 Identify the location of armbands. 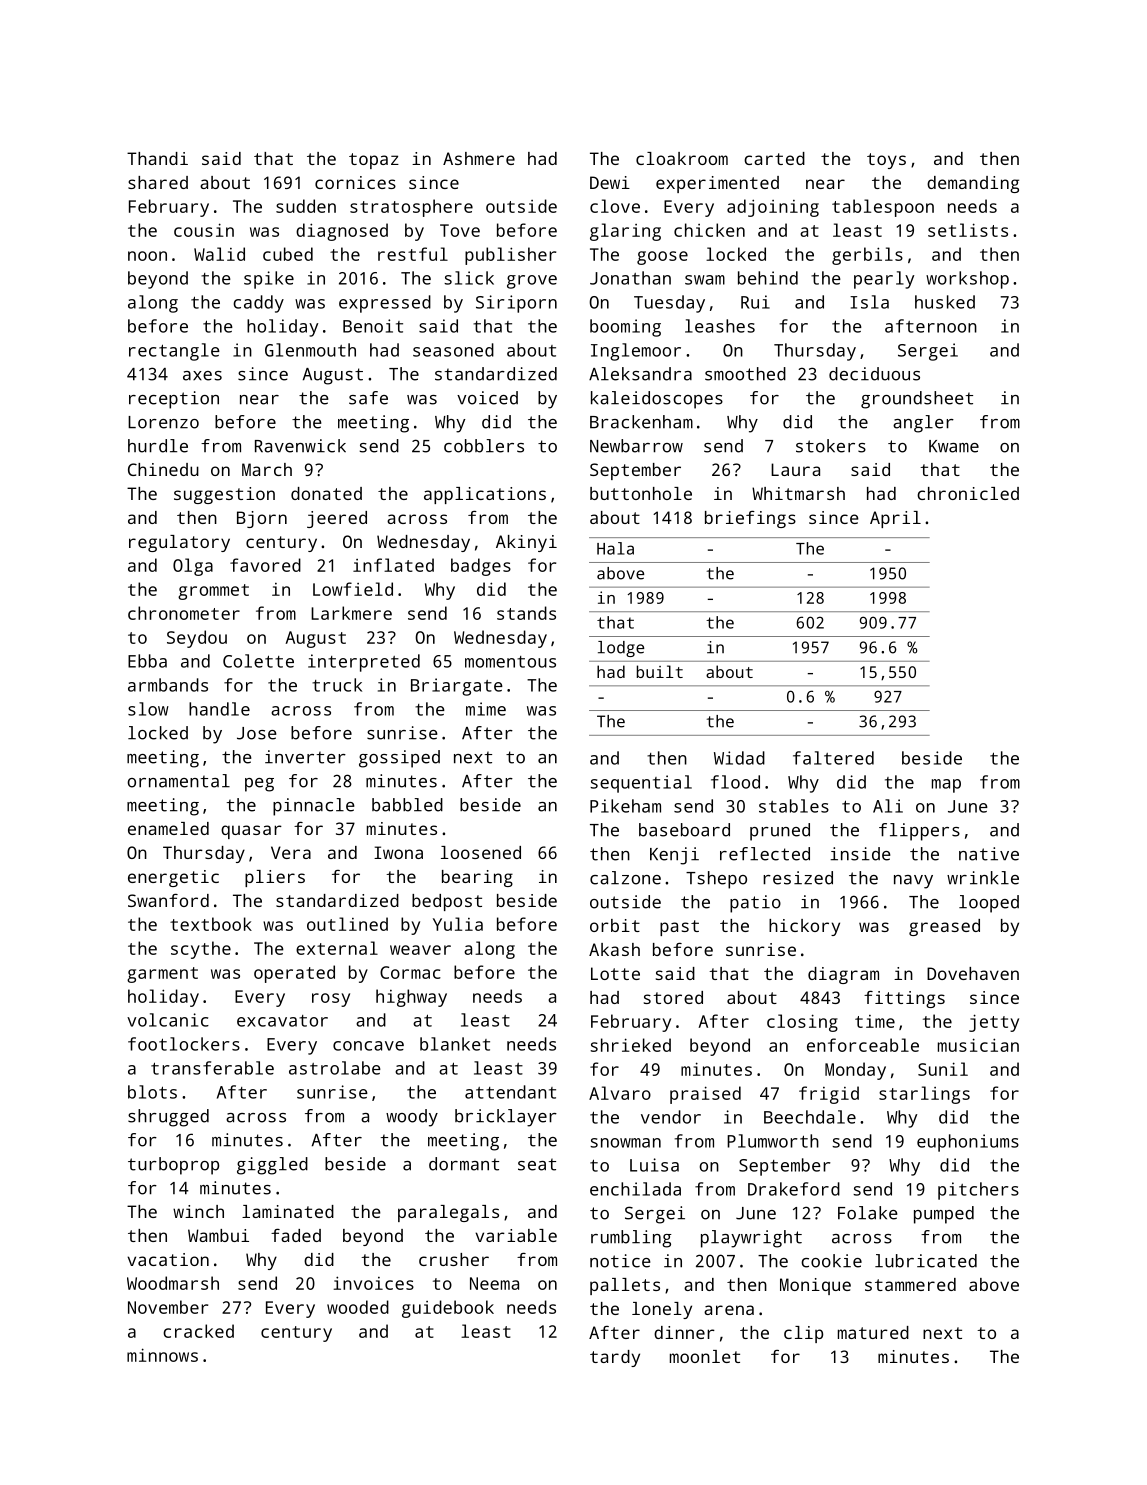
(168, 685).
